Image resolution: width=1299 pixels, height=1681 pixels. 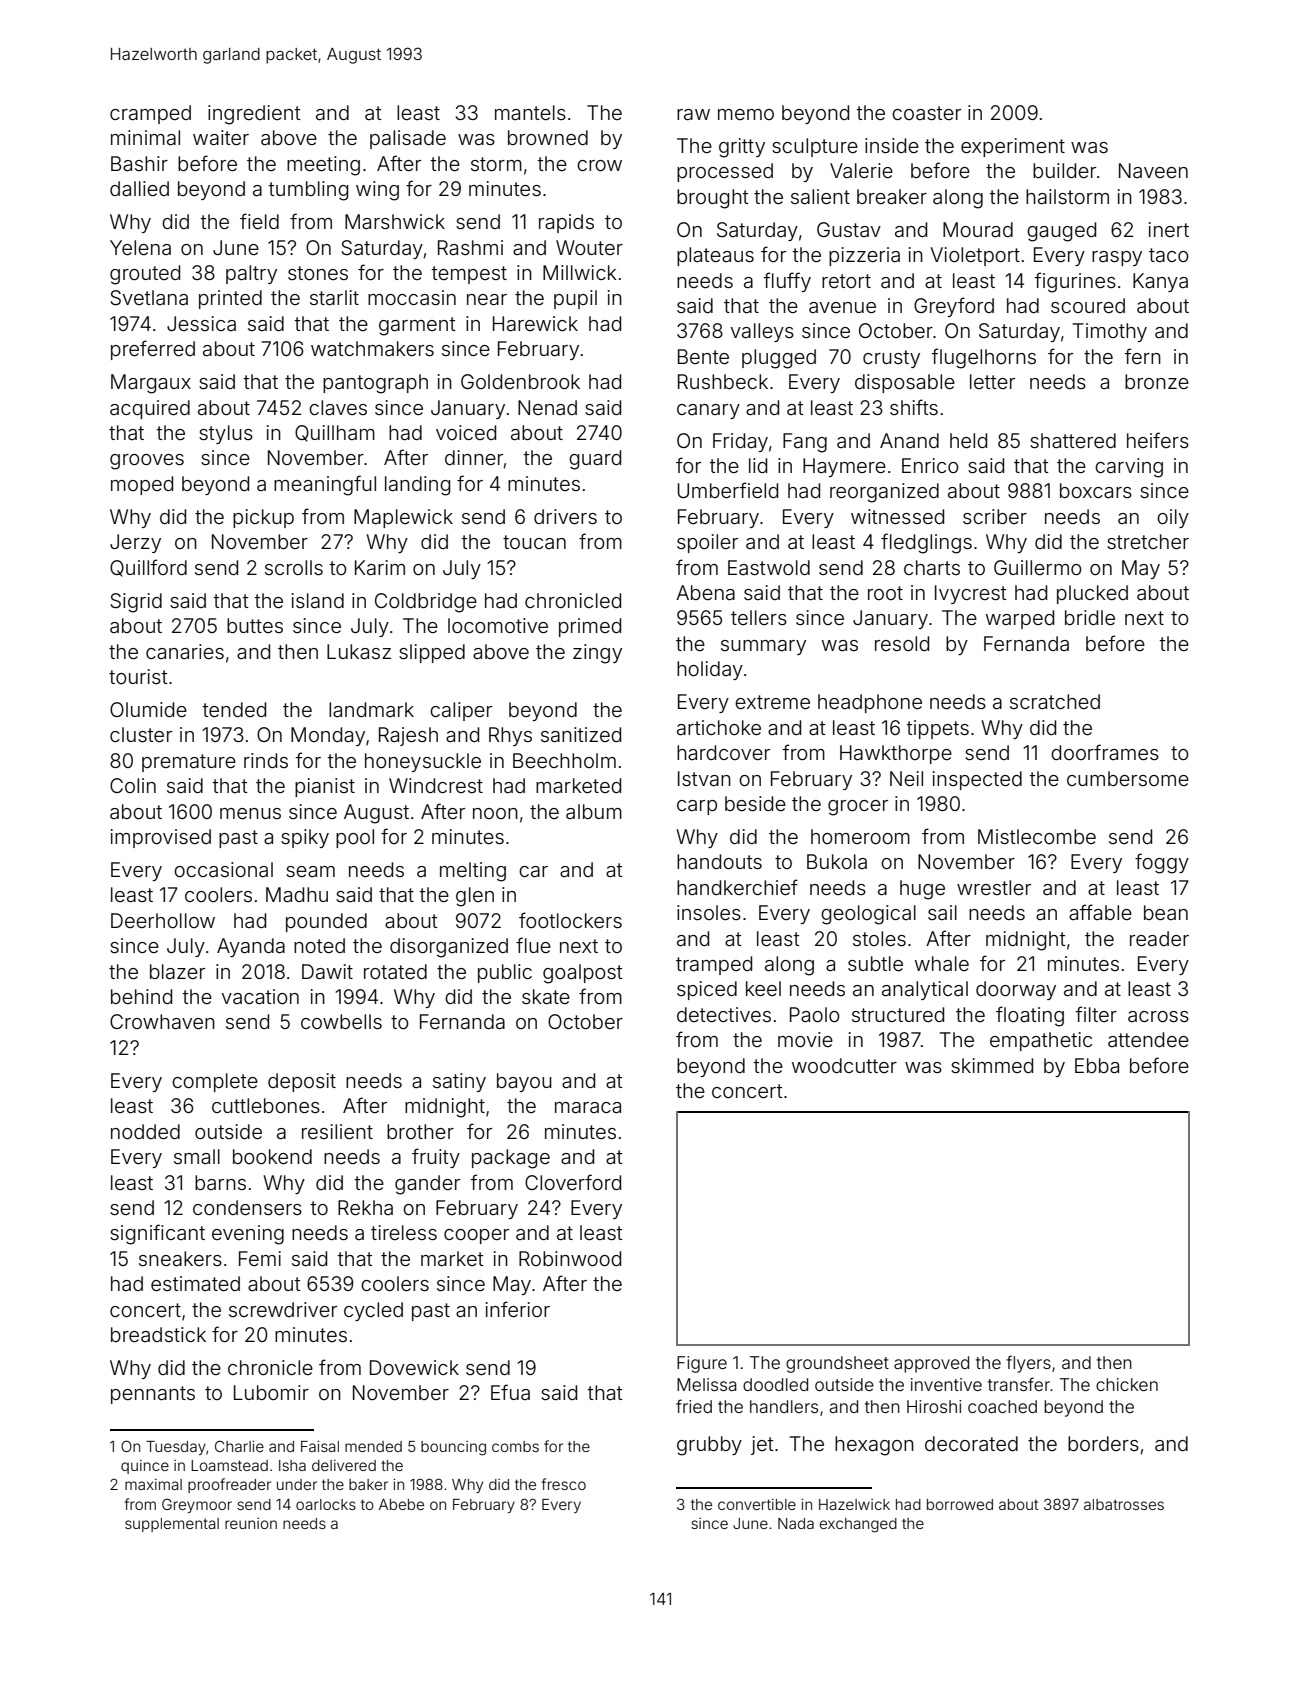 I want to click on cycled, so click(x=373, y=1311).
